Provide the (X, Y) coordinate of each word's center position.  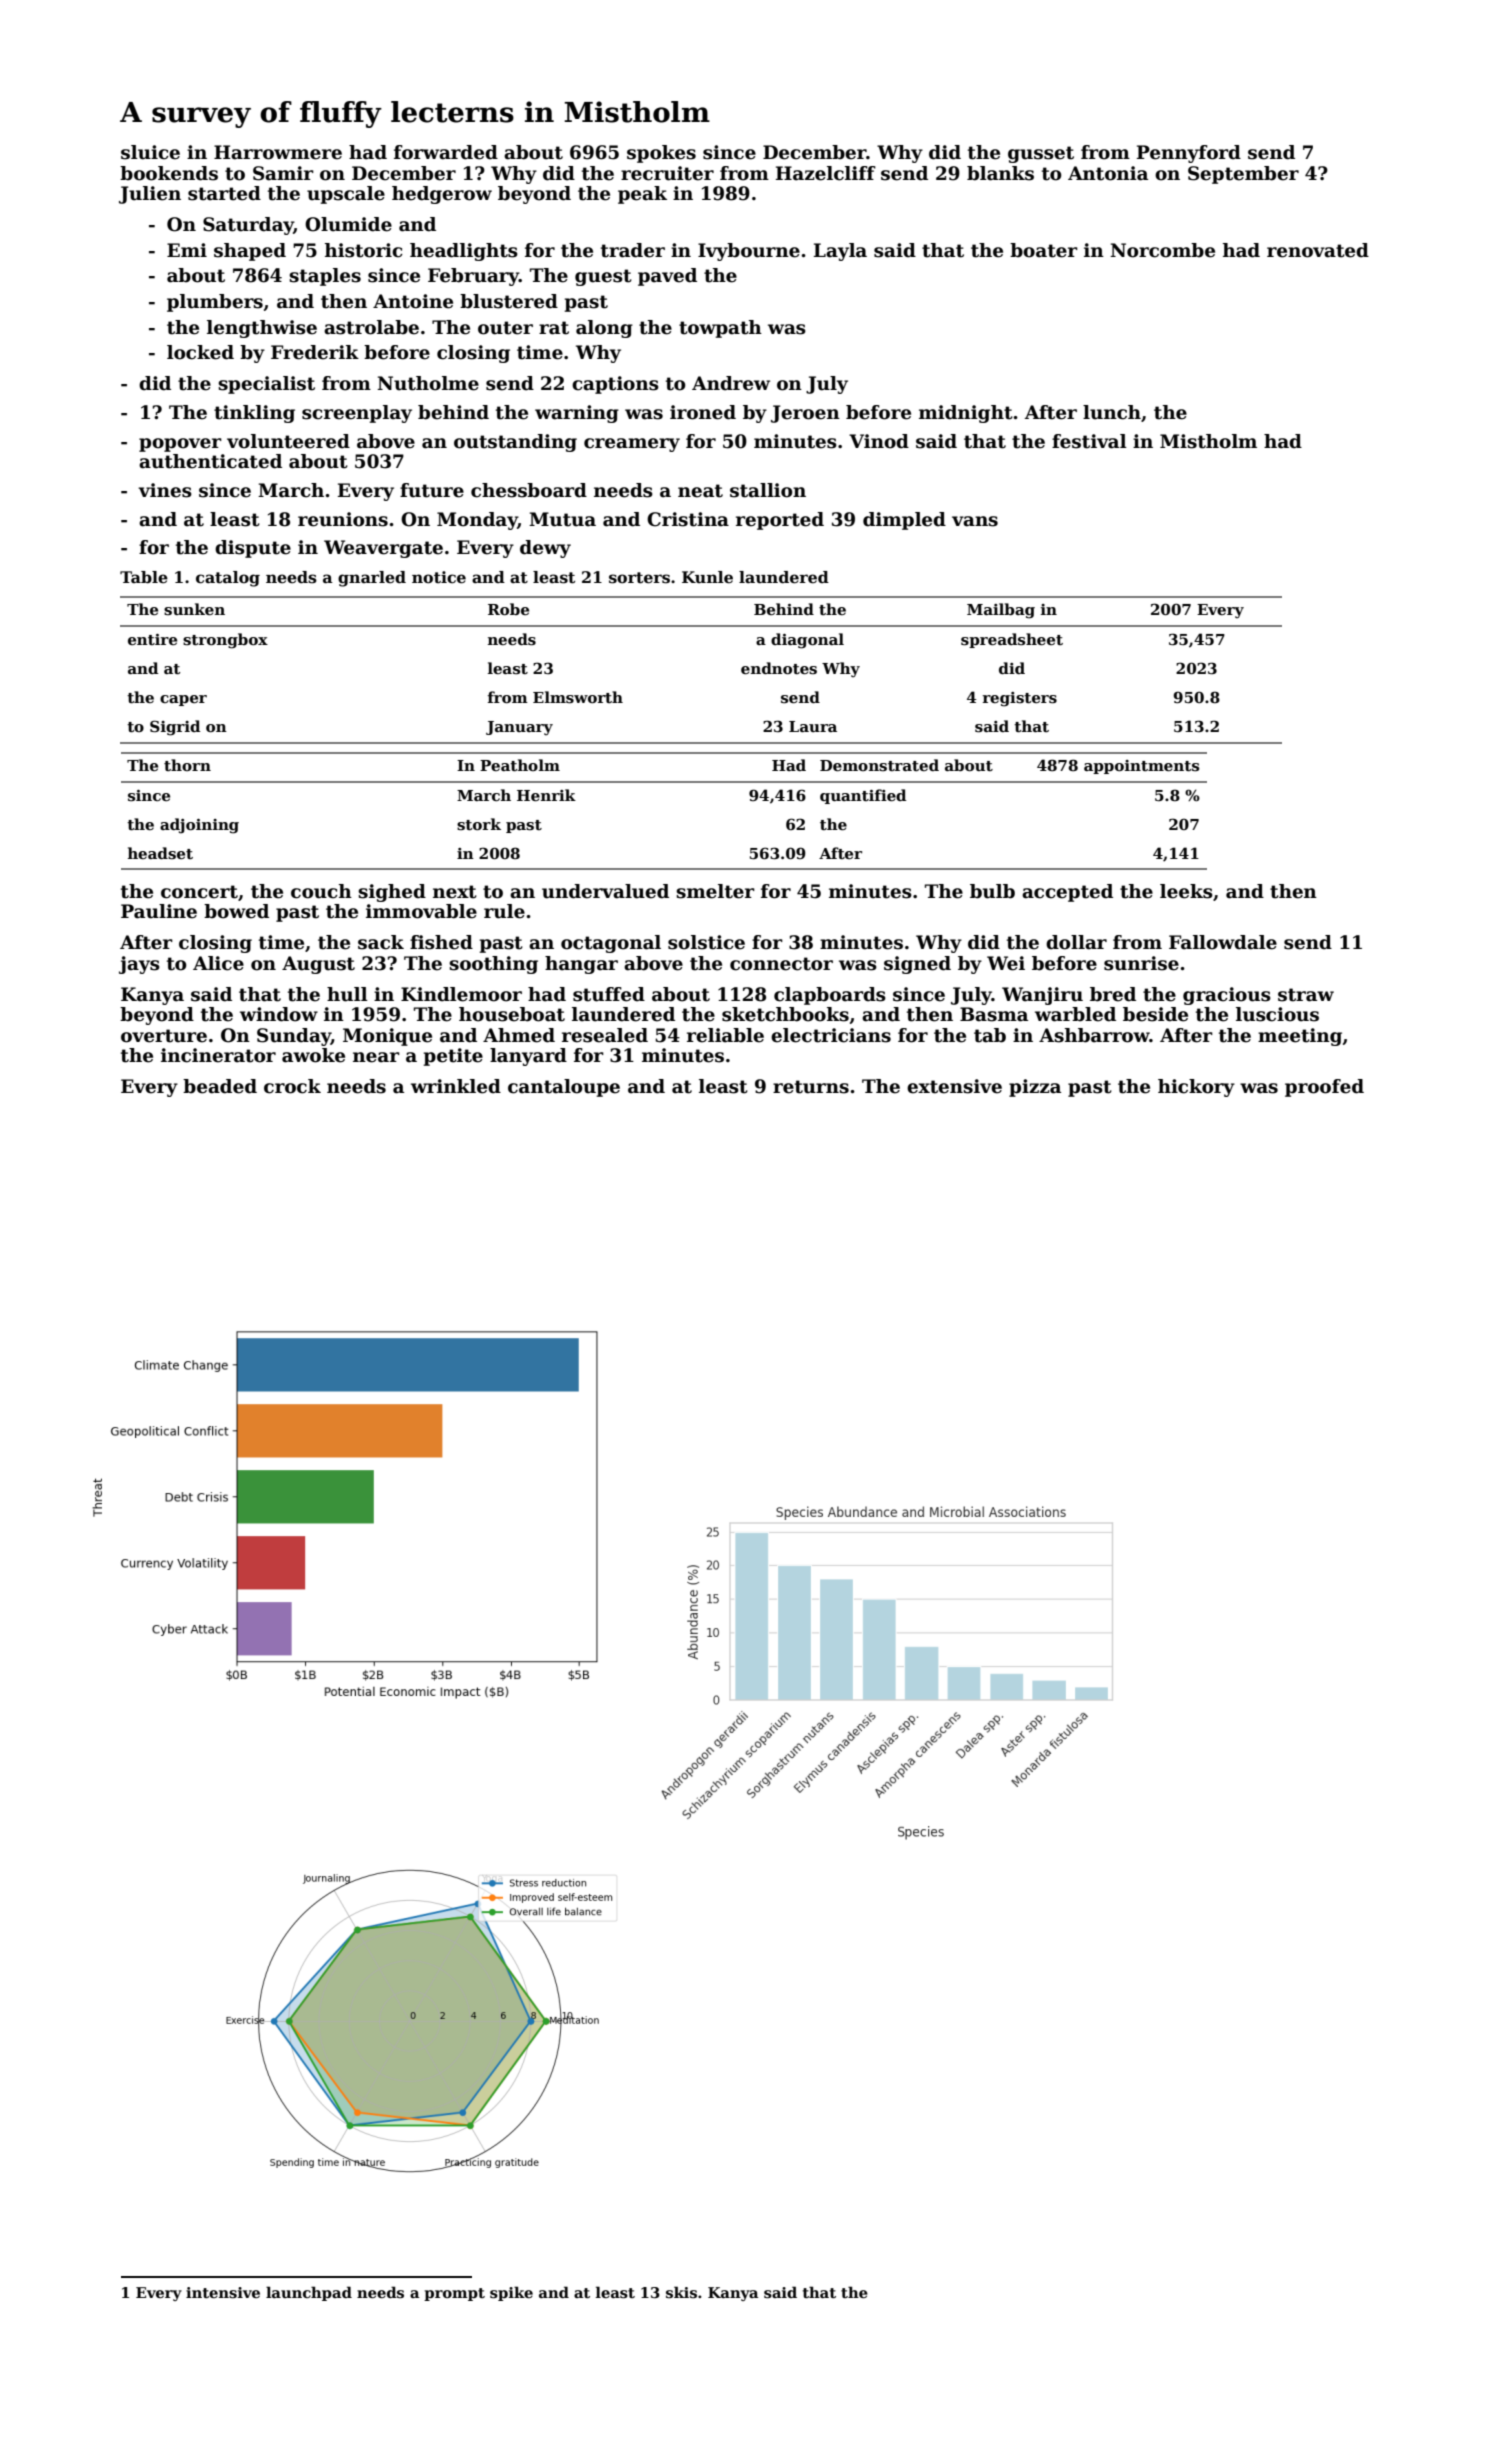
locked (200, 352)
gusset (1041, 154)
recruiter (667, 173)
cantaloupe (564, 1088)
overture (164, 1036)
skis (681, 2292)
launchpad (309, 2293)
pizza (1035, 1088)
